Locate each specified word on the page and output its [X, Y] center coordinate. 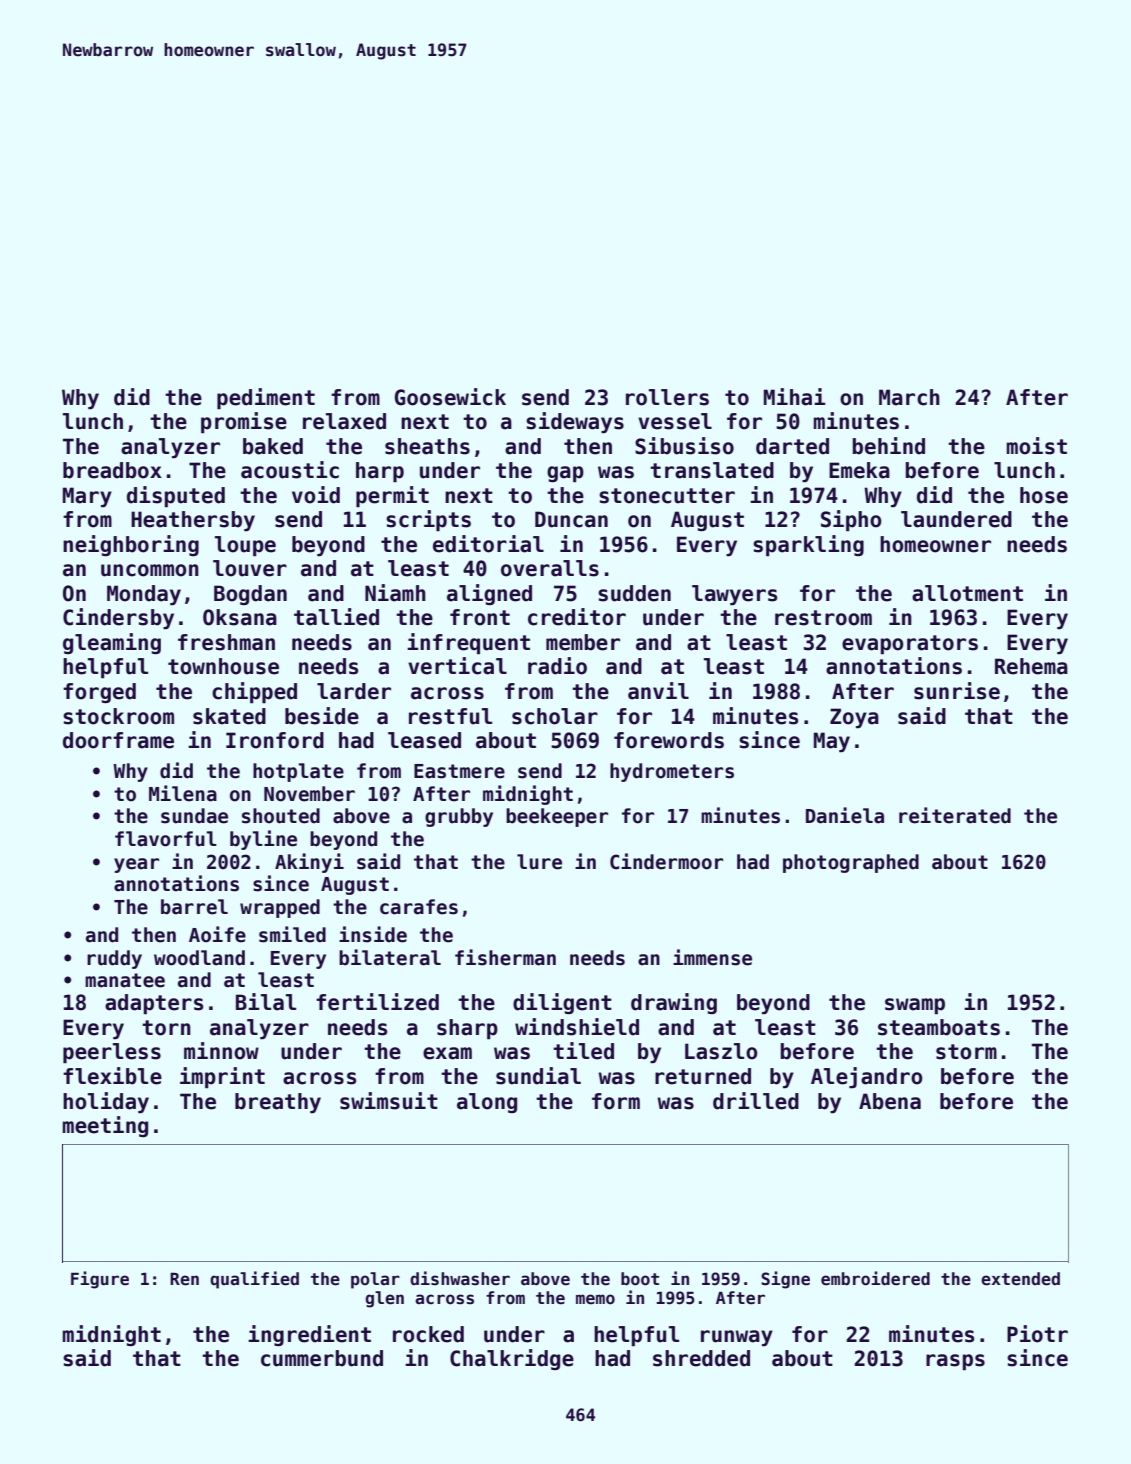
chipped [254, 693]
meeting [105, 1126]
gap [565, 474]
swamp [915, 1006]
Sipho [851, 521]
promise [244, 423]
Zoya [854, 718]
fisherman [505, 957]
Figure [100, 1280]
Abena [890, 1101]
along [487, 1103]
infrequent [468, 644]
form [616, 1101]
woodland [199, 958]
